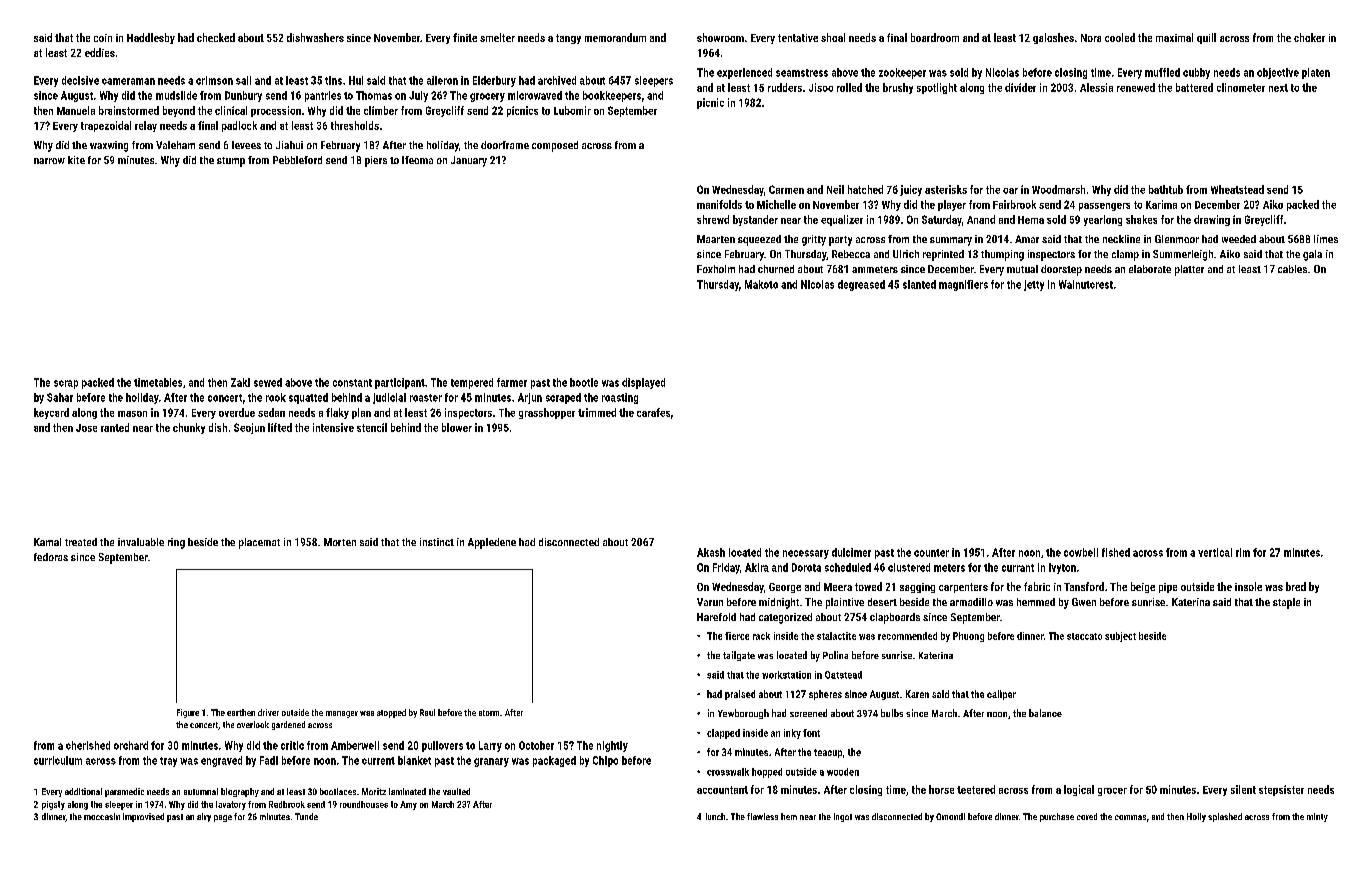 This page has height=887, width=1372. What do you see at coordinates (1239, 239) in the page?
I see `weeded` at bounding box center [1239, 239].
